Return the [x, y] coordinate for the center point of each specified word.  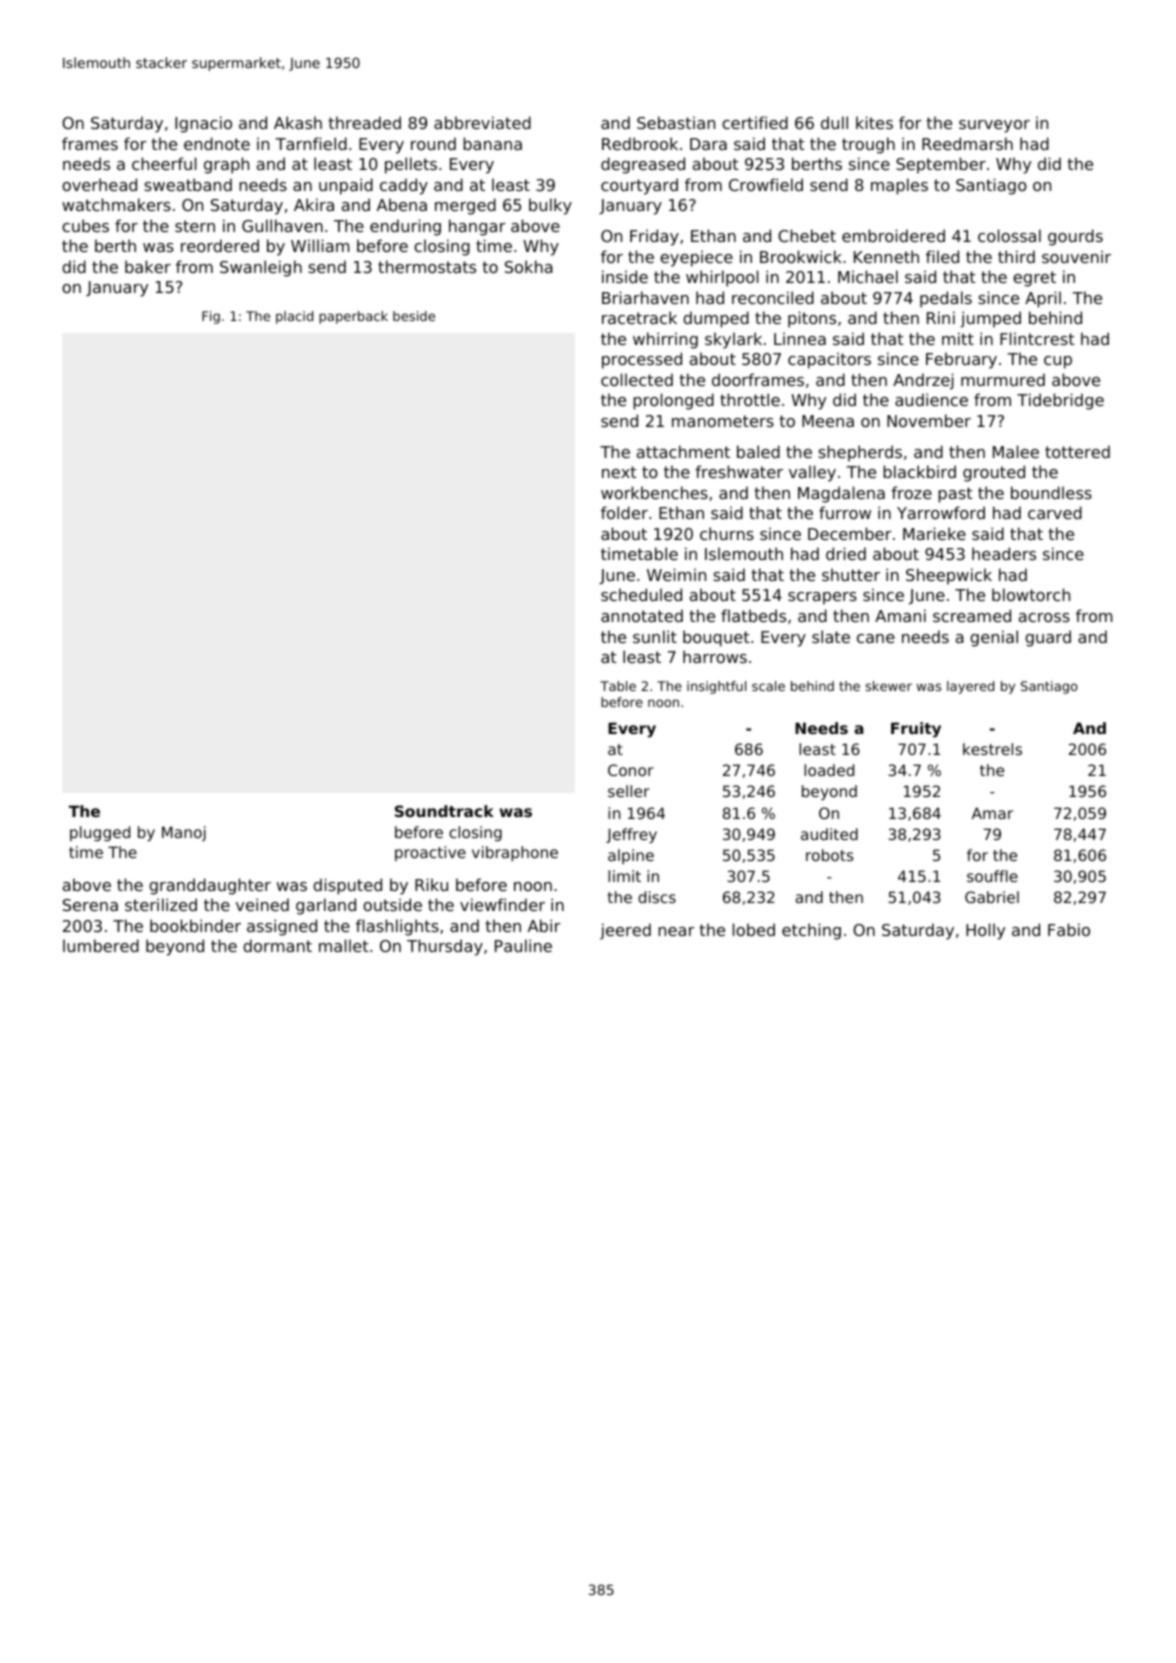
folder [624, 512]
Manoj [184, 833]
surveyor [994, 126]
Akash [298, 122]
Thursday [445, 947]
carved [1055, 512]
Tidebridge [1060, 401]
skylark [733, 340]
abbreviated [482, 122]
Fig [211, 317]
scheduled [641, 594]
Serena [90, 905]
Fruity [916, 730]
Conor [631, 770]
